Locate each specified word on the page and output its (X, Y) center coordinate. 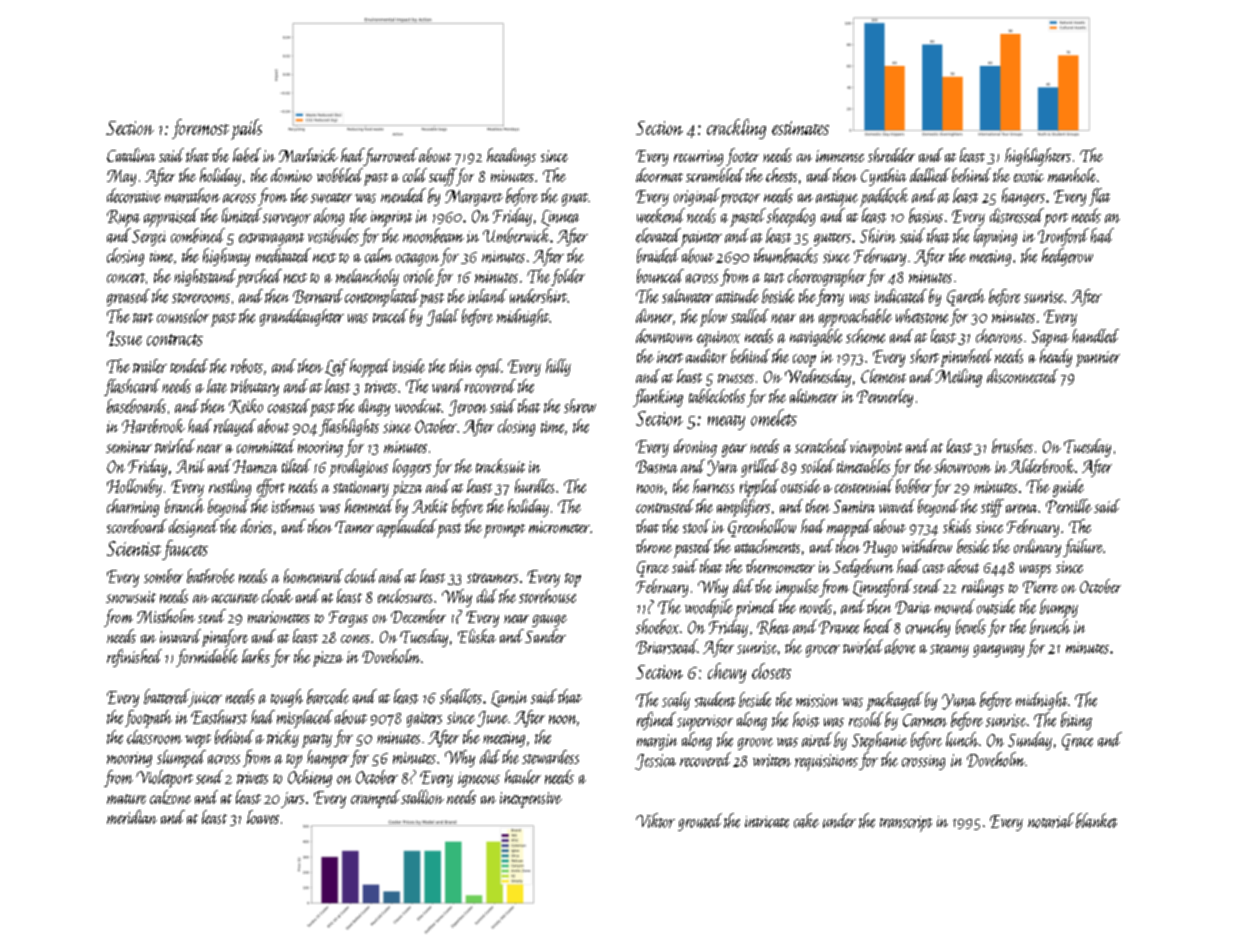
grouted (700, 822)
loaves (263, 817)
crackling (736, 129)
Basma (656, 466)
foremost (200, 129)
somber (163, 576)
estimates (800, 128)
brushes (1012, 446)
